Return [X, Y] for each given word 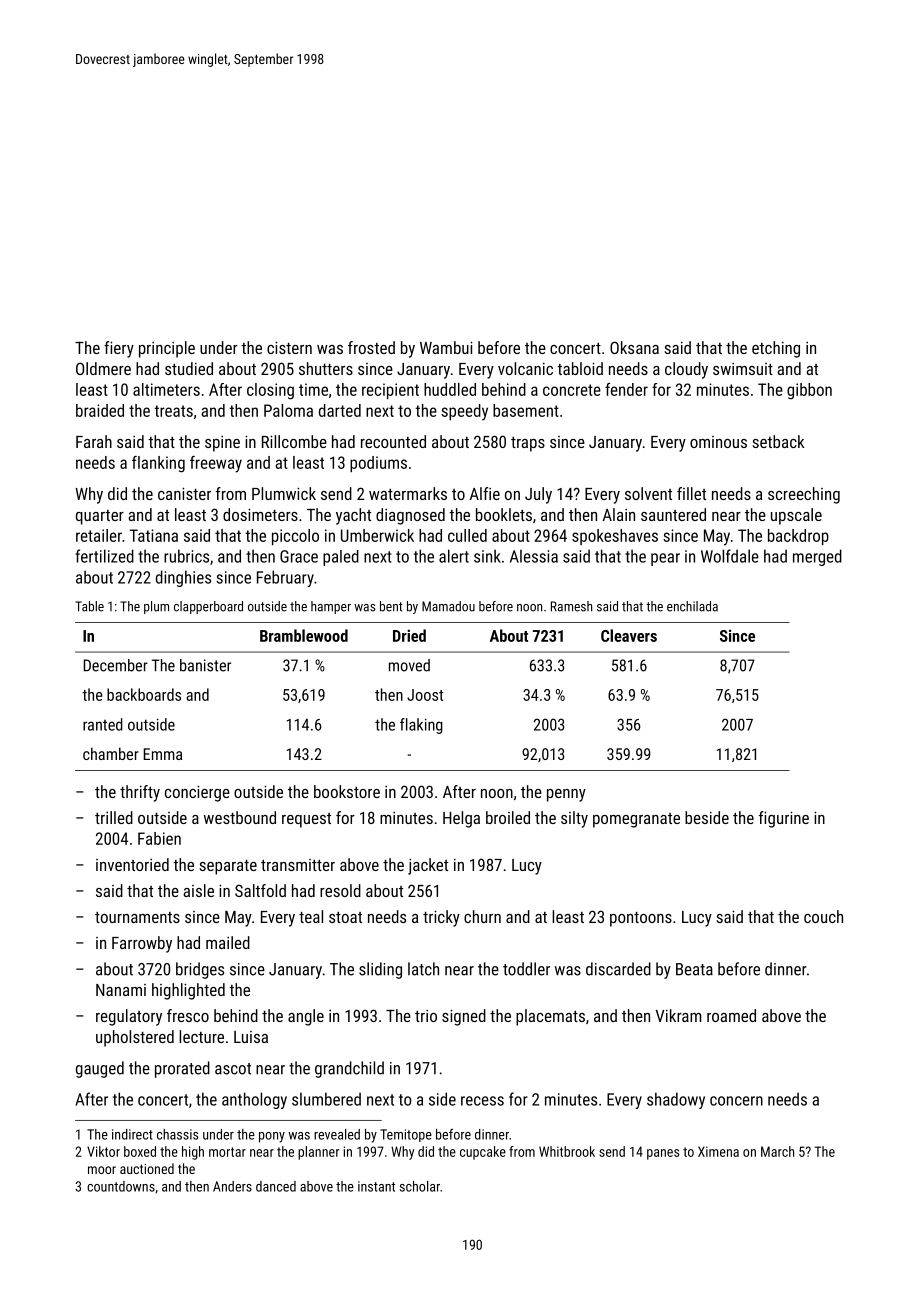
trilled [114, 817]
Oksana [634, 347]
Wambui [446, 347]
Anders [232, 1186]
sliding [380, 970]
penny [566, 795]
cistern [289, 347]
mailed [228, 942]
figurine [784, 819]
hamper [331, 607]
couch [823, 916]
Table [89, 606]
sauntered [673, 514]
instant [376, 1186]
